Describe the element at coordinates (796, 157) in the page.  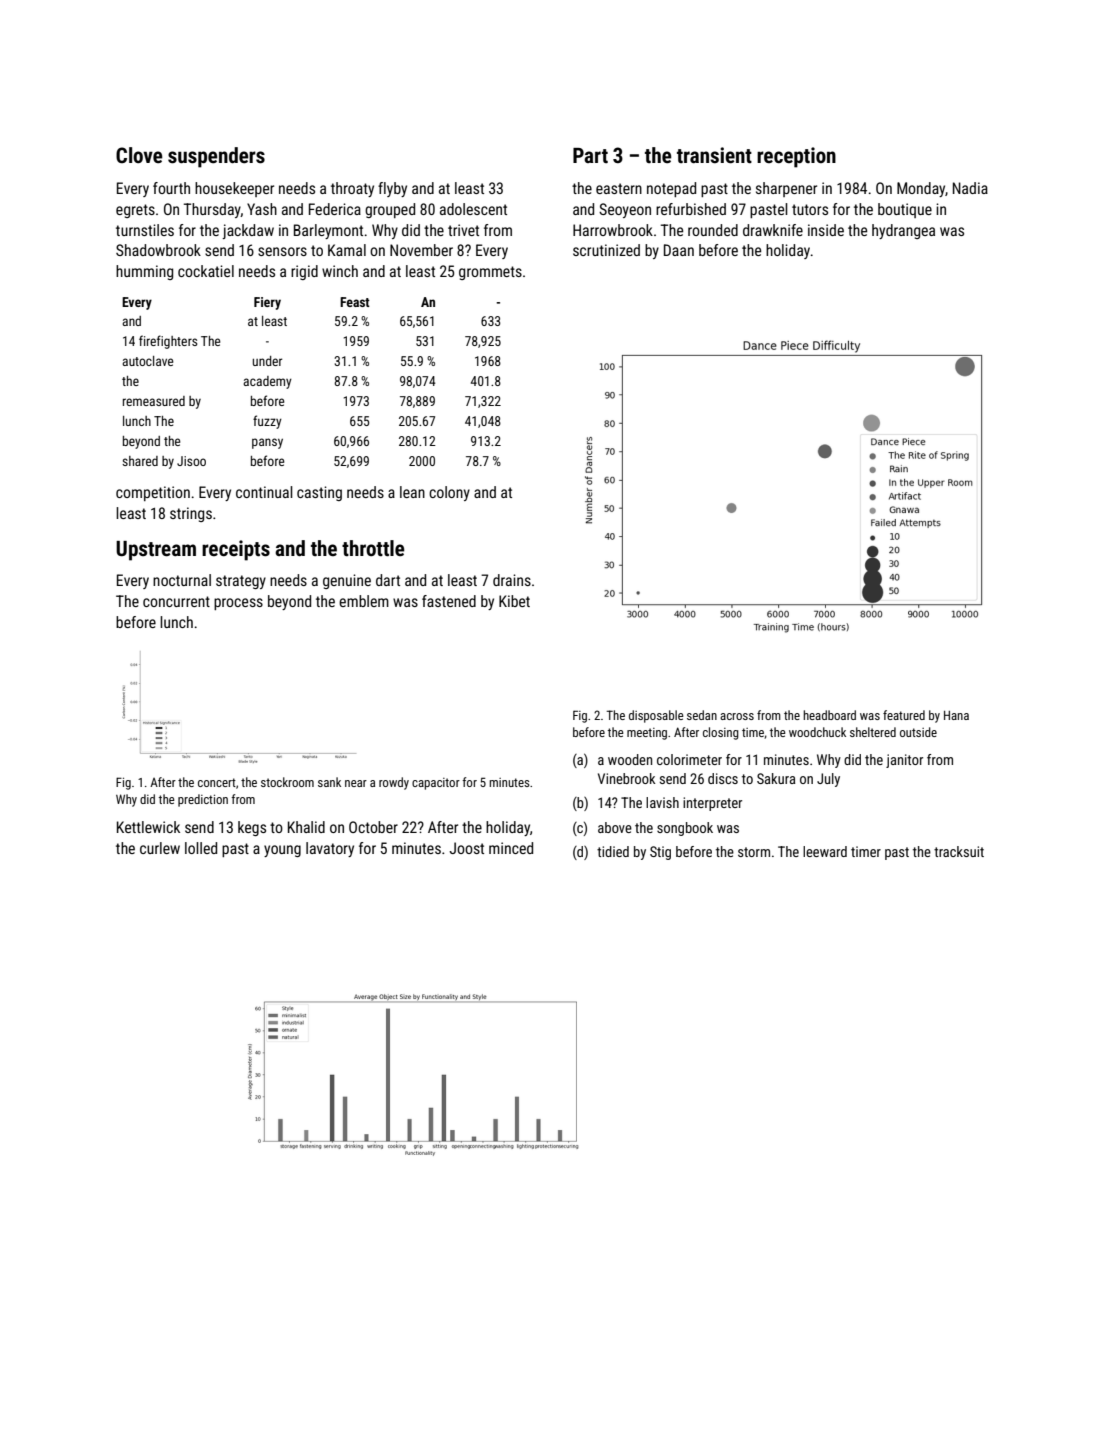
I see `reception` at that location.
